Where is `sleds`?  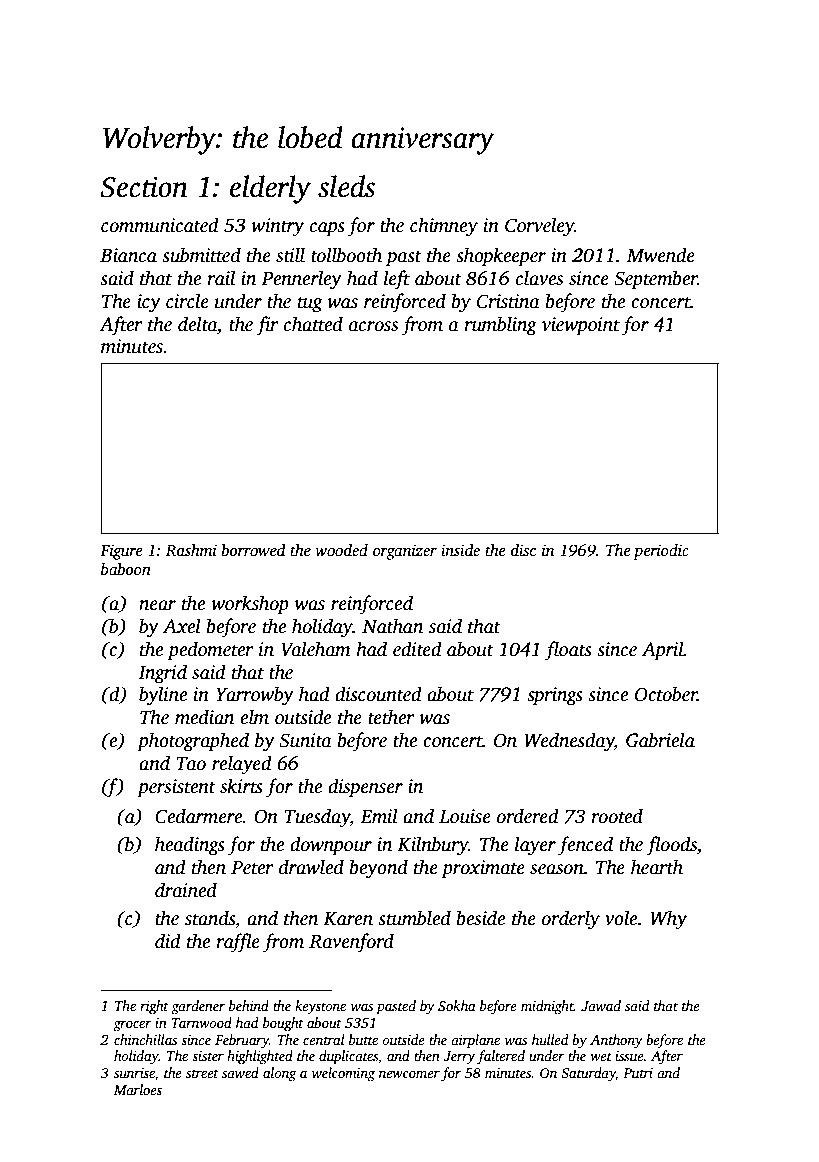
sleds is located at coordinates (346, 186).
